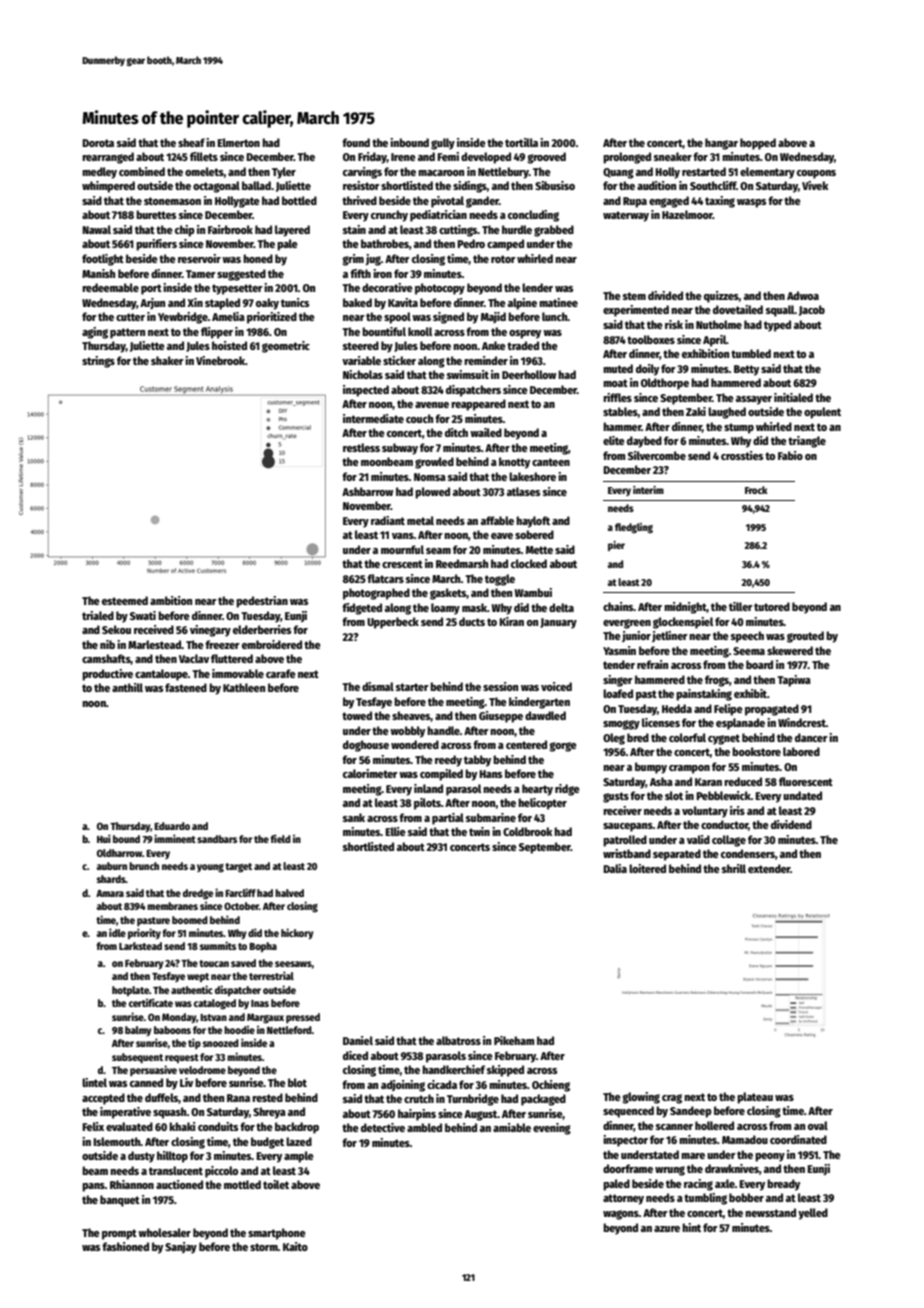 This image has width=924, height=1308. What do you see at coordinates (172, 826) in the image?
I see `Eduardo` at bounding box center [172, 826].
